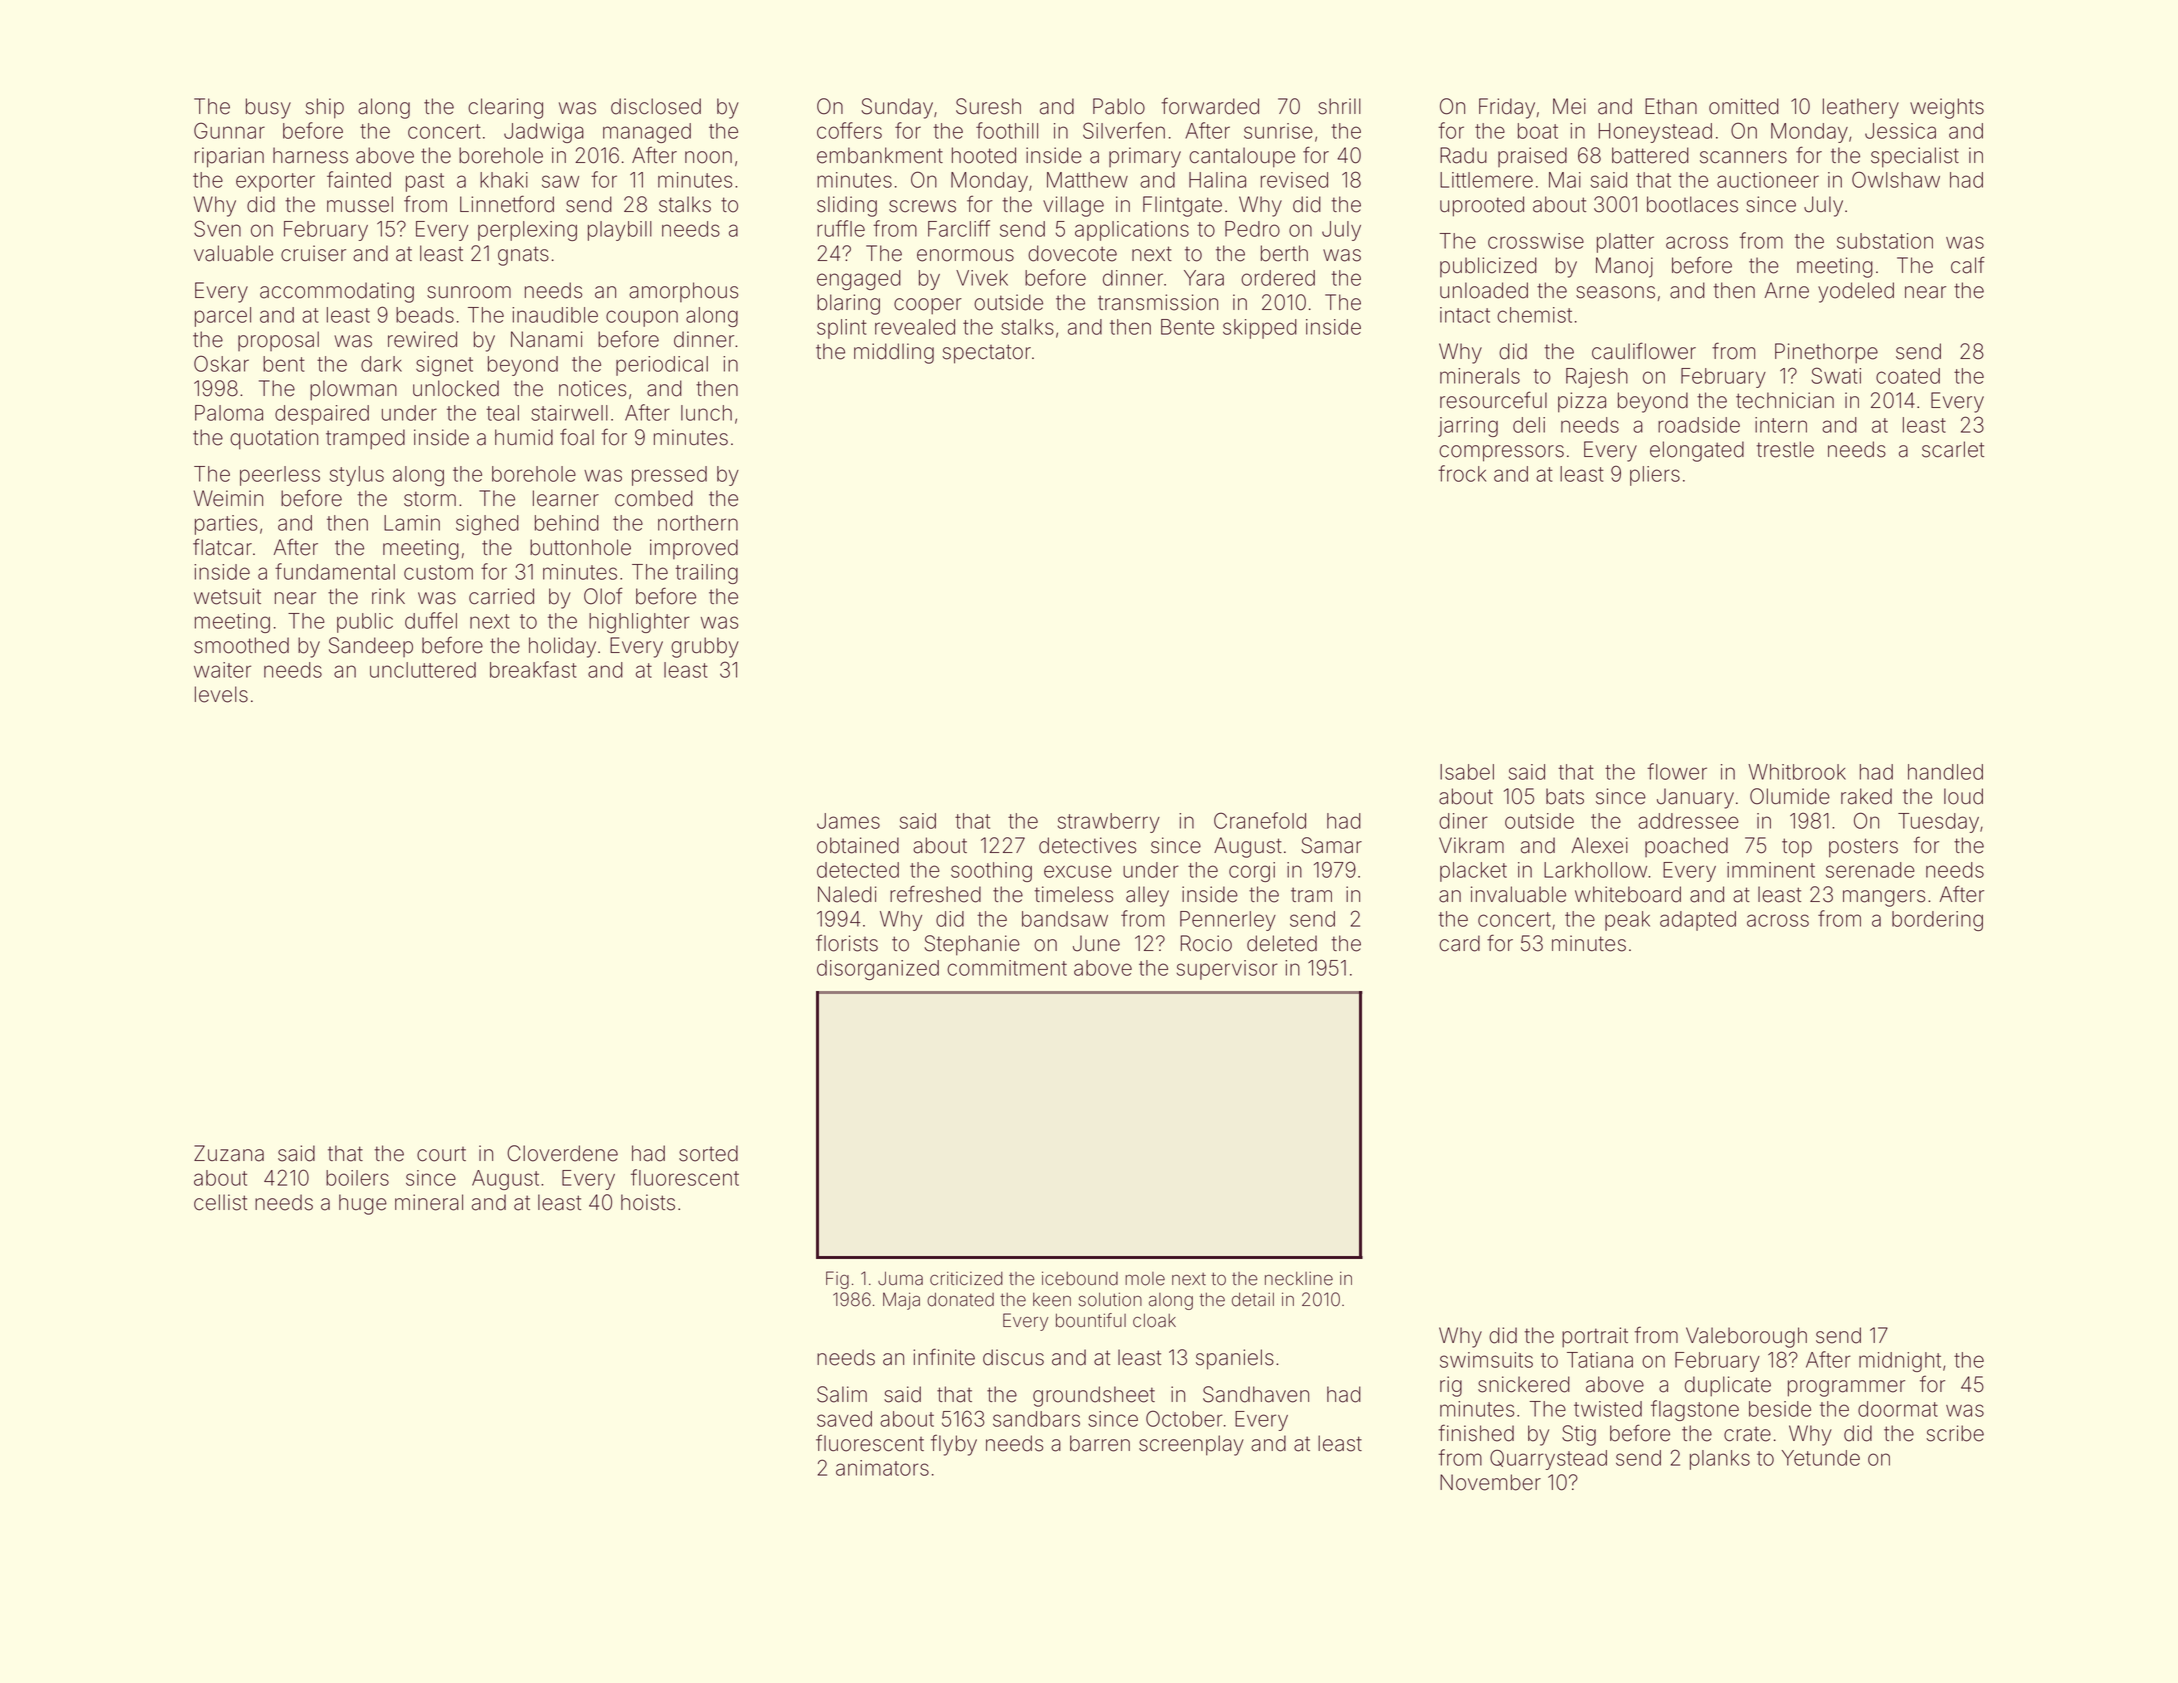  I want to click on foal, so click(577, 437).
